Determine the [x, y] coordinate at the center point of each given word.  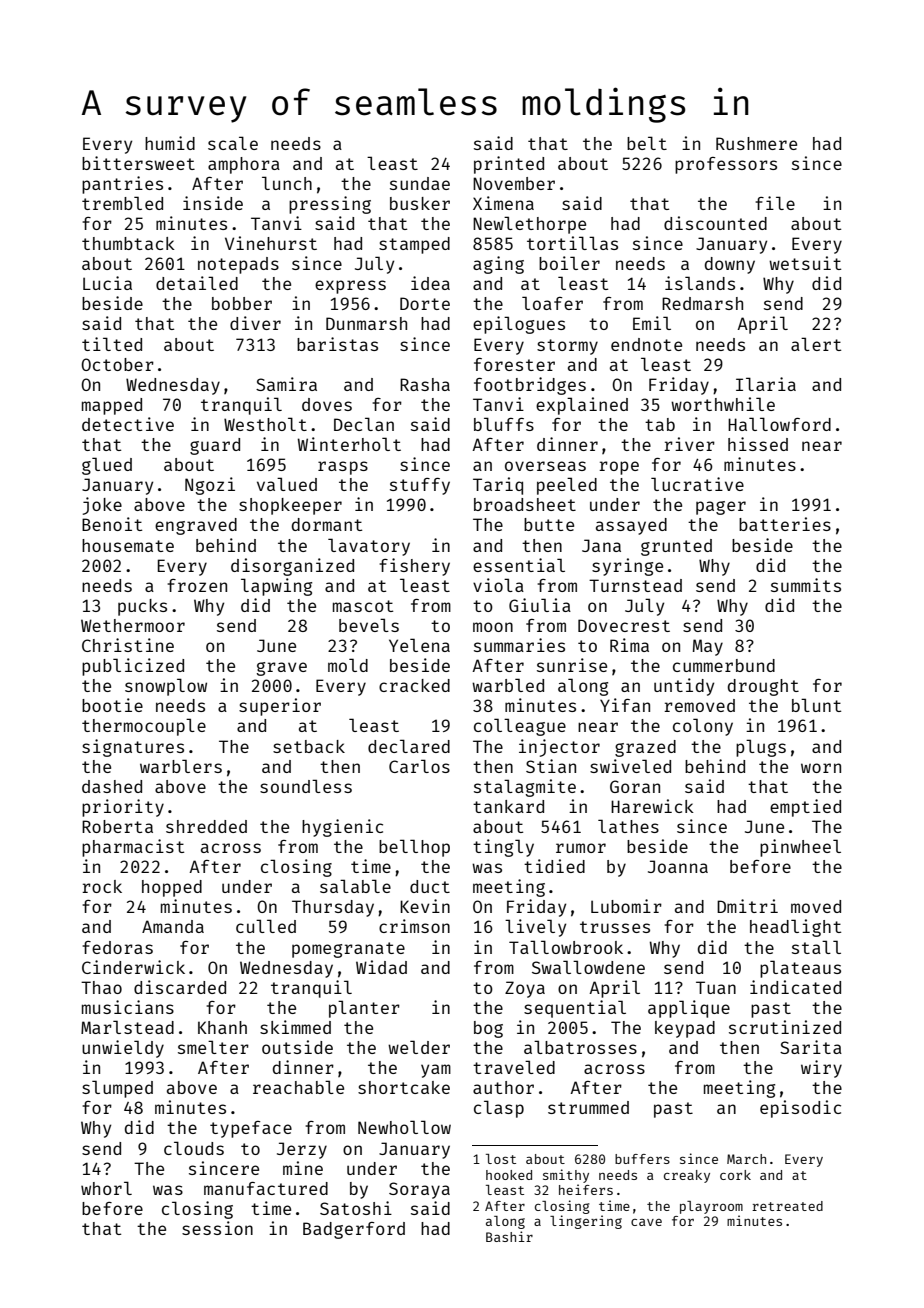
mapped [112, 406]
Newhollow [404, 1127]
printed [509, 165]
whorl [106, 1188]
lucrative [697, 484]
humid [170, 143]
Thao [101, 987]
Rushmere [756, 143]
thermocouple [144, 727]
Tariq [498, 486]
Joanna [678, 866]
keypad [685, 1029]
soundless [306, 786]
